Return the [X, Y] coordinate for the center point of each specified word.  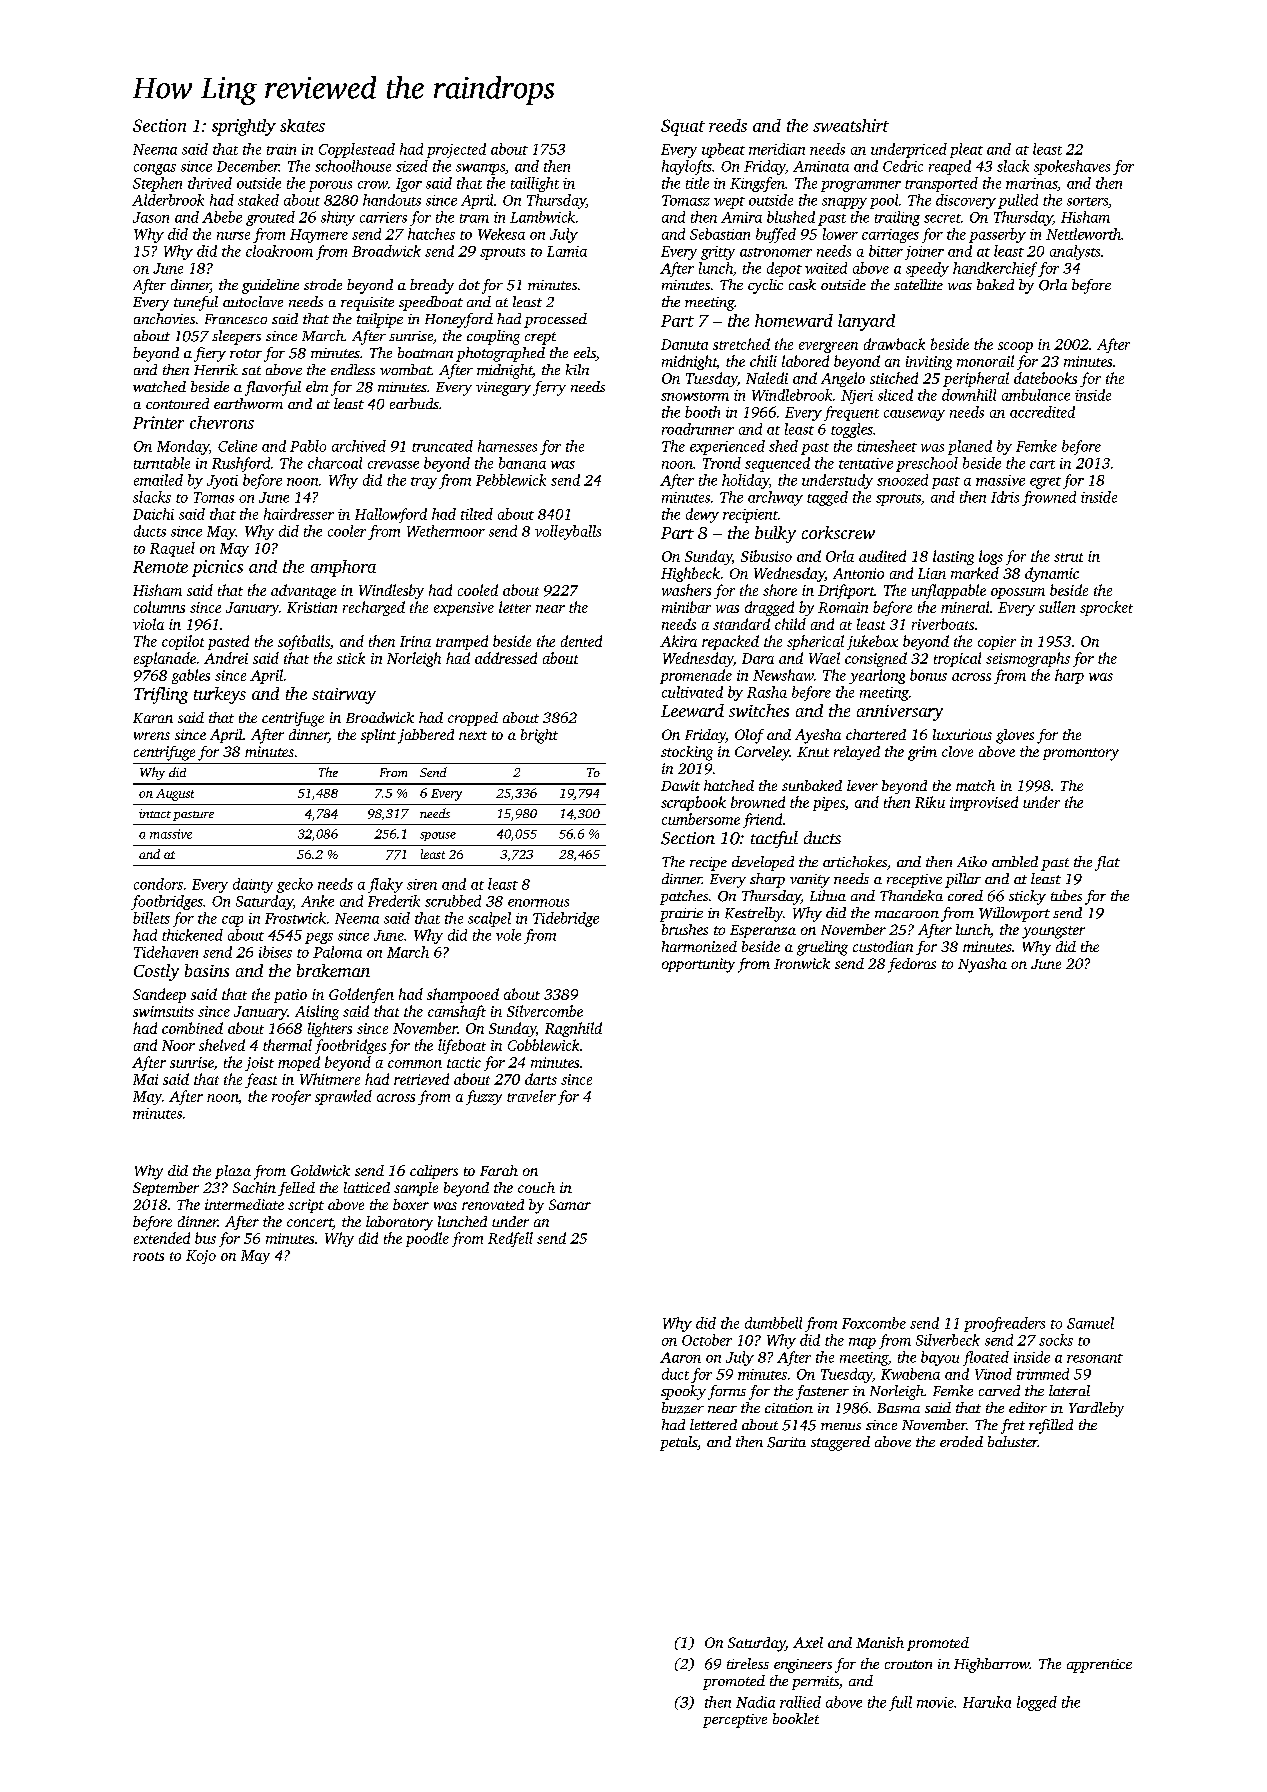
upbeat [723, 150]
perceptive [735, 1721]
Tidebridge [566, 919]
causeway [914, 415]
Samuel [1090, 1323]
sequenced [777, 464]
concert [310, 1224]
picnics [217, 568]
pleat [966, 150]
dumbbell [773, 1323]
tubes [1066, 895]
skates [302, 125]
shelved [222, 1045]
